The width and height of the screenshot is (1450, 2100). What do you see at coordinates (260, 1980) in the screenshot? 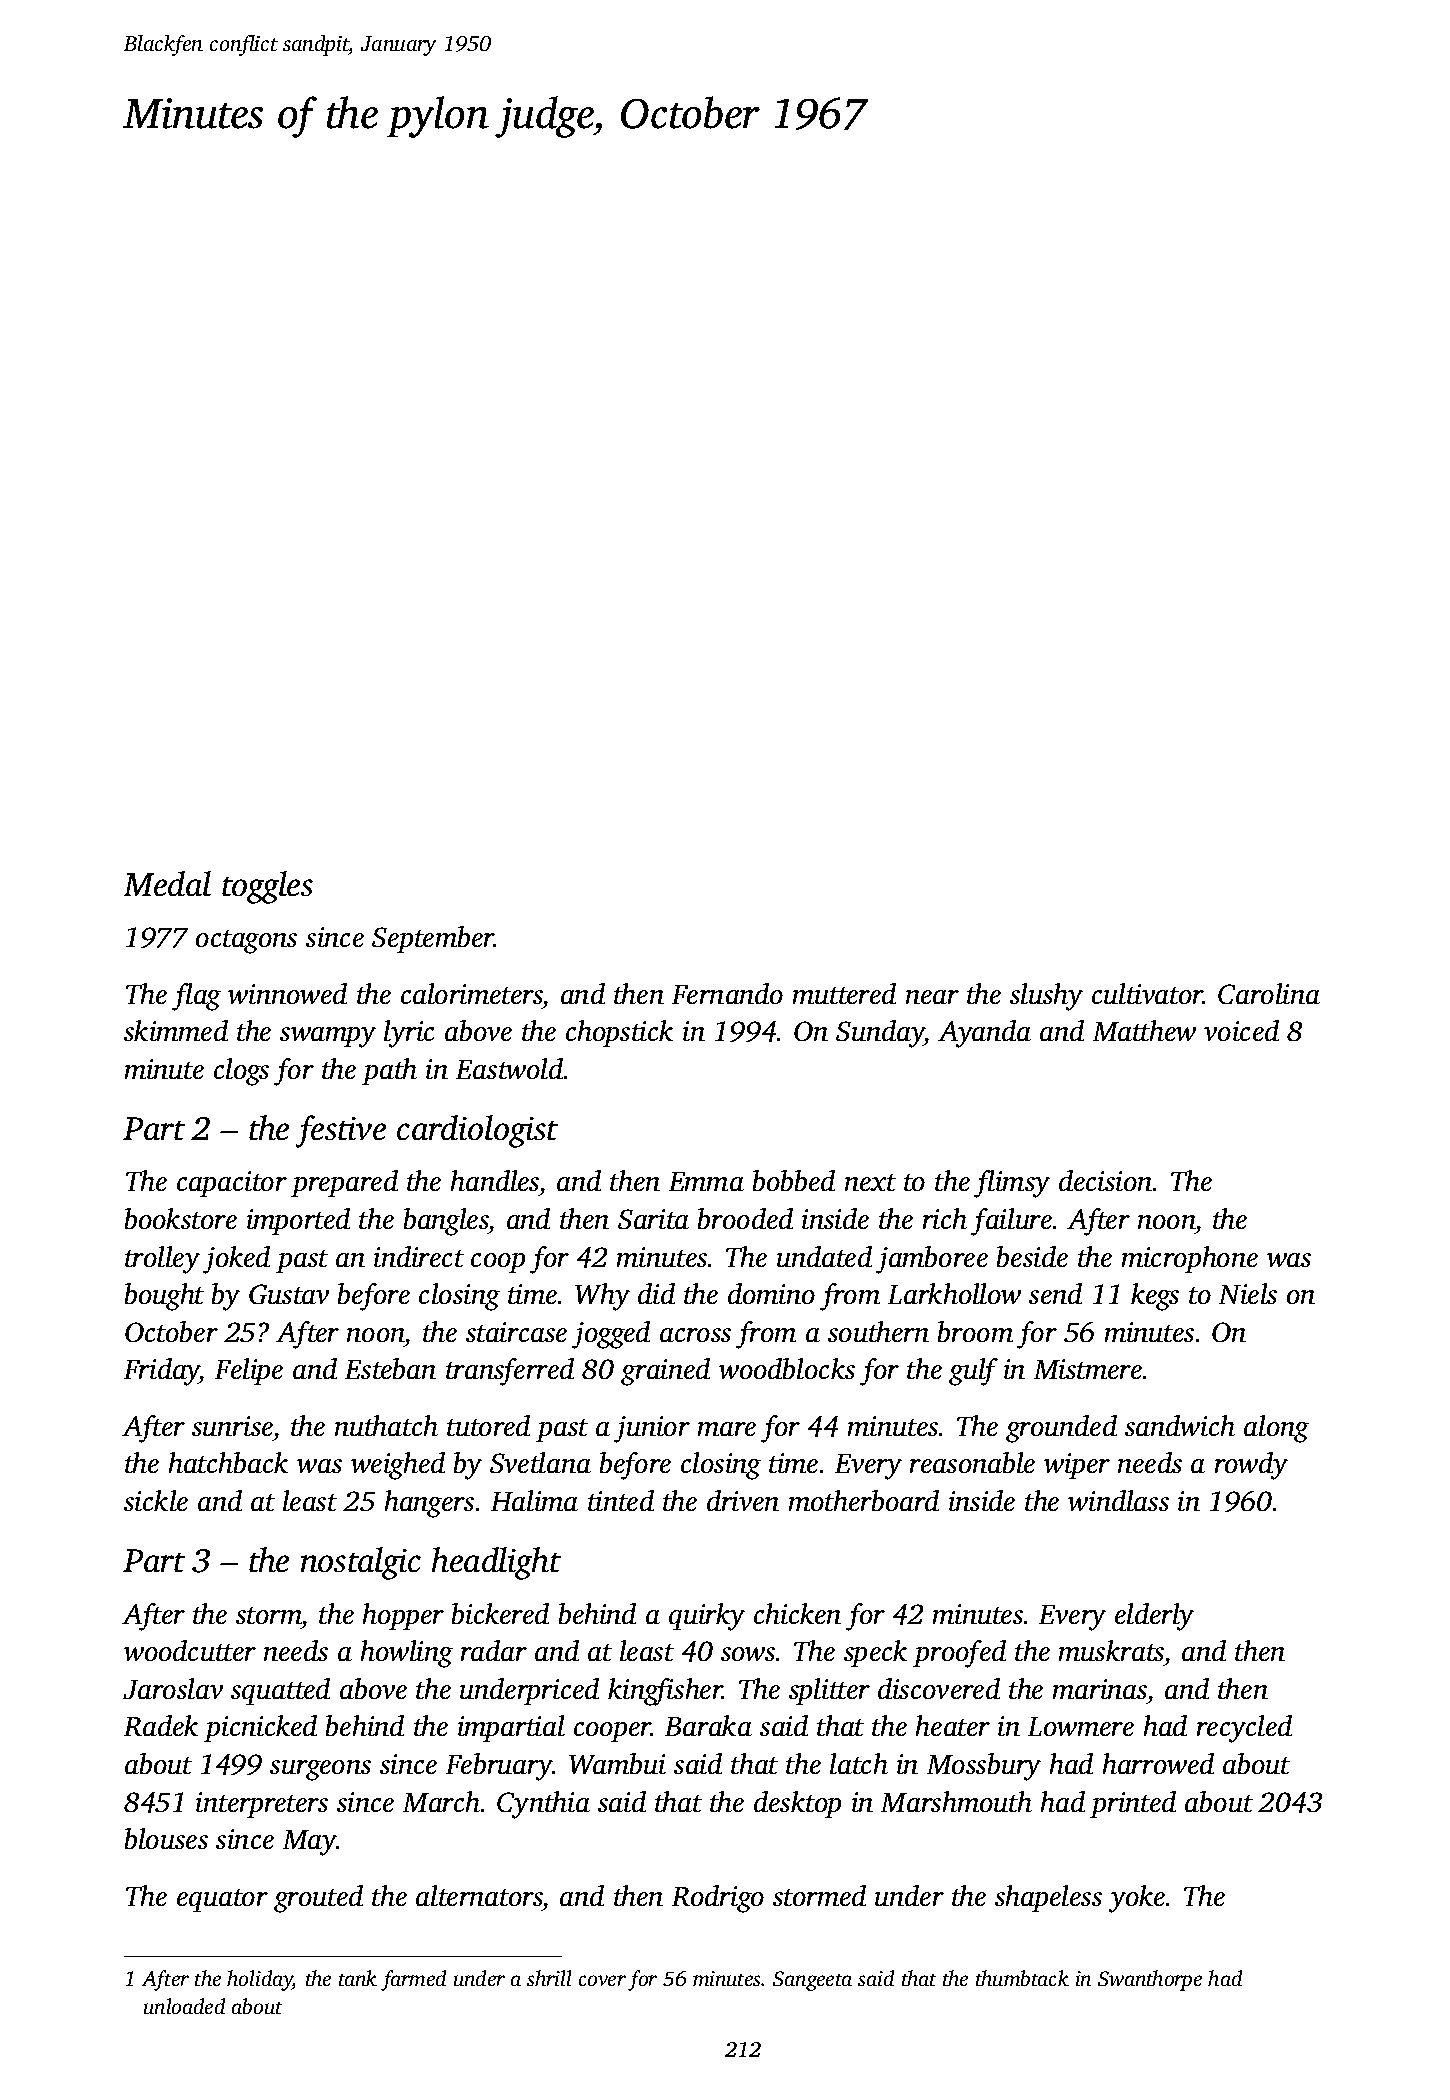
I see `holiday` at bounding box center [260, 1980].
